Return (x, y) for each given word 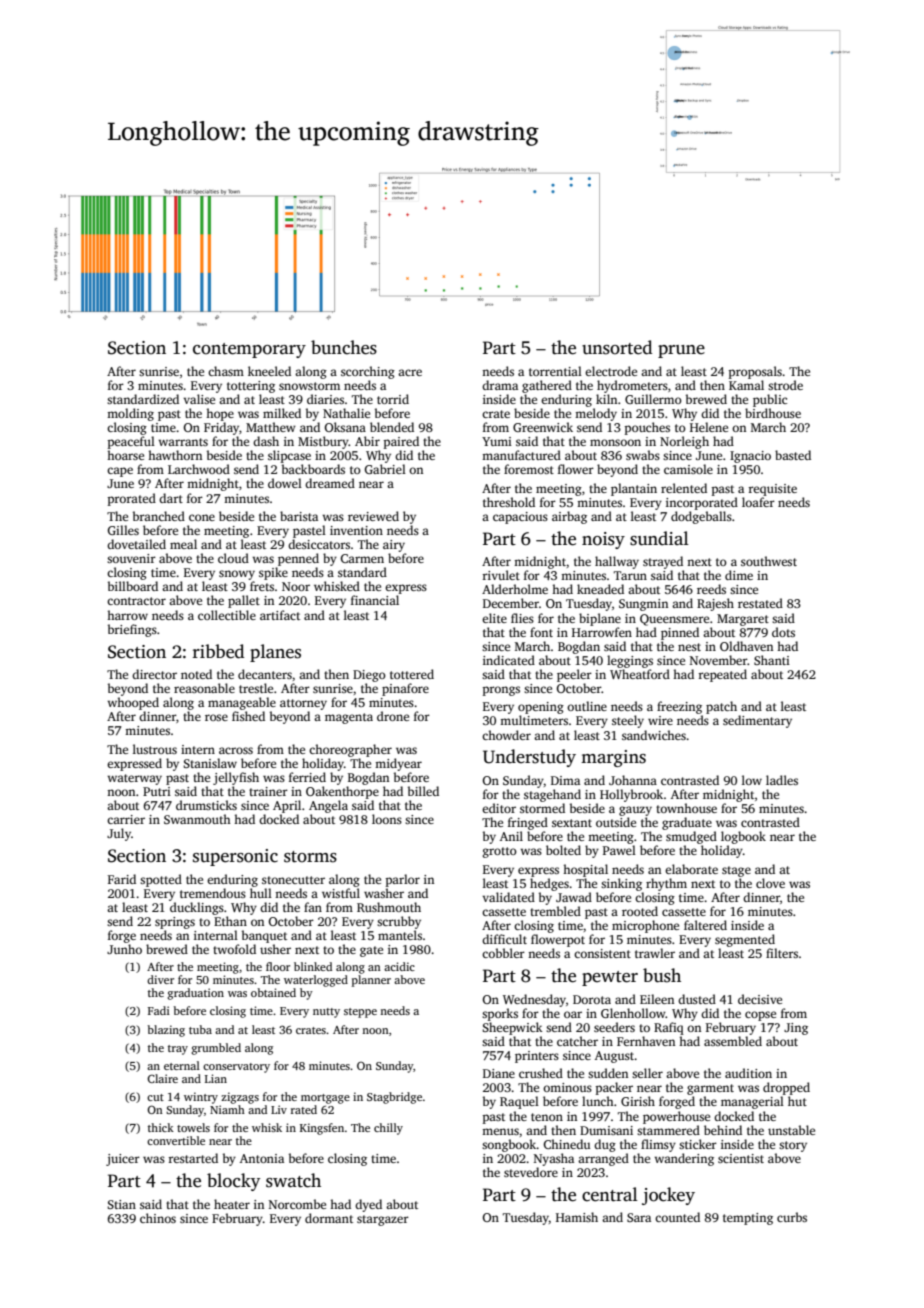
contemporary (249, 350)
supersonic (235, 857)
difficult (504, 939)
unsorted (617, 347)
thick (161, 1127)
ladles (782, 780)
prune (681, 351)
